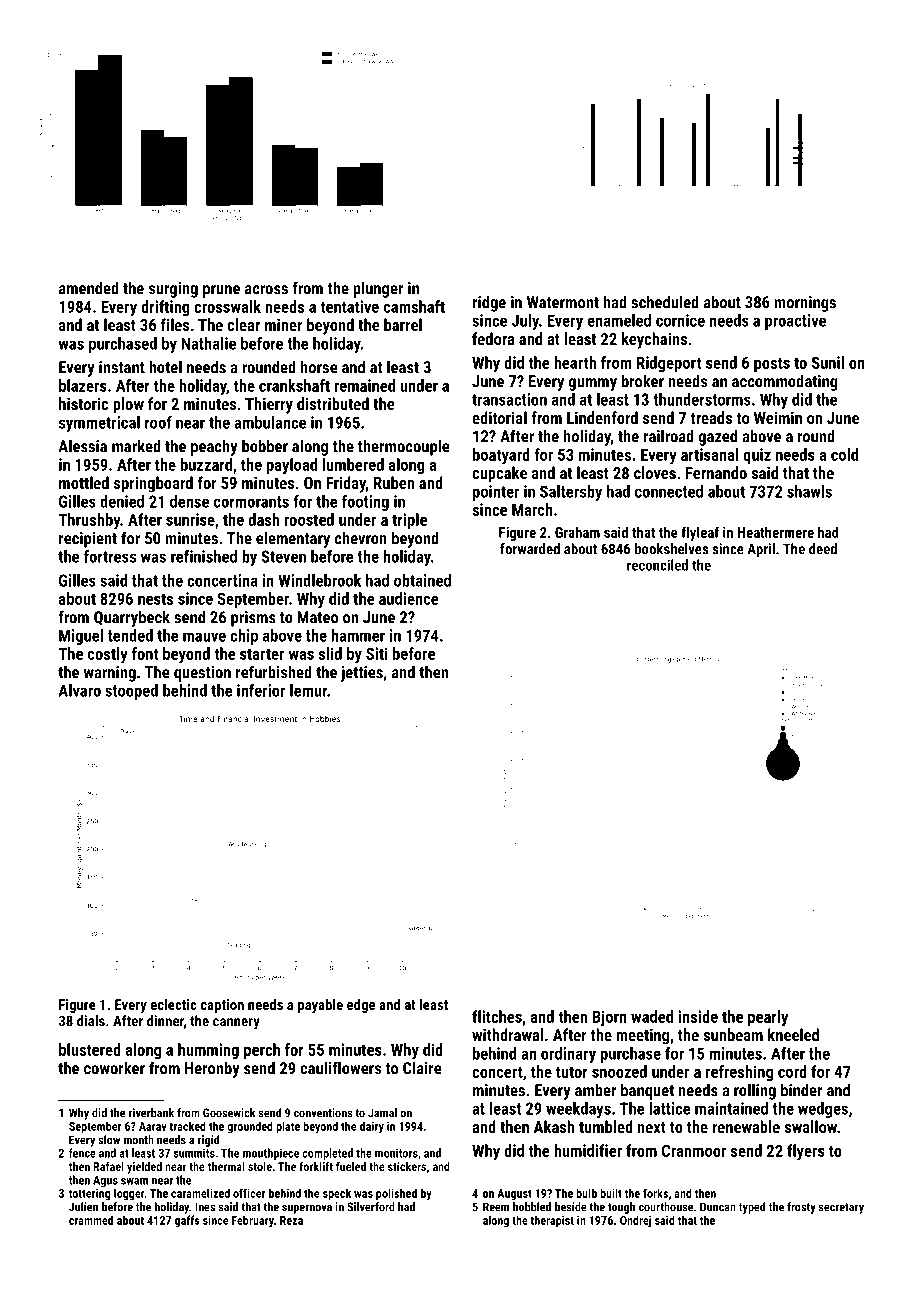 The height and width of the screenshot is (1308, 924). What do you see at coordinates (222, 1006) in the screenshot?
I see `caption` at bounding box center [222, 1006].
